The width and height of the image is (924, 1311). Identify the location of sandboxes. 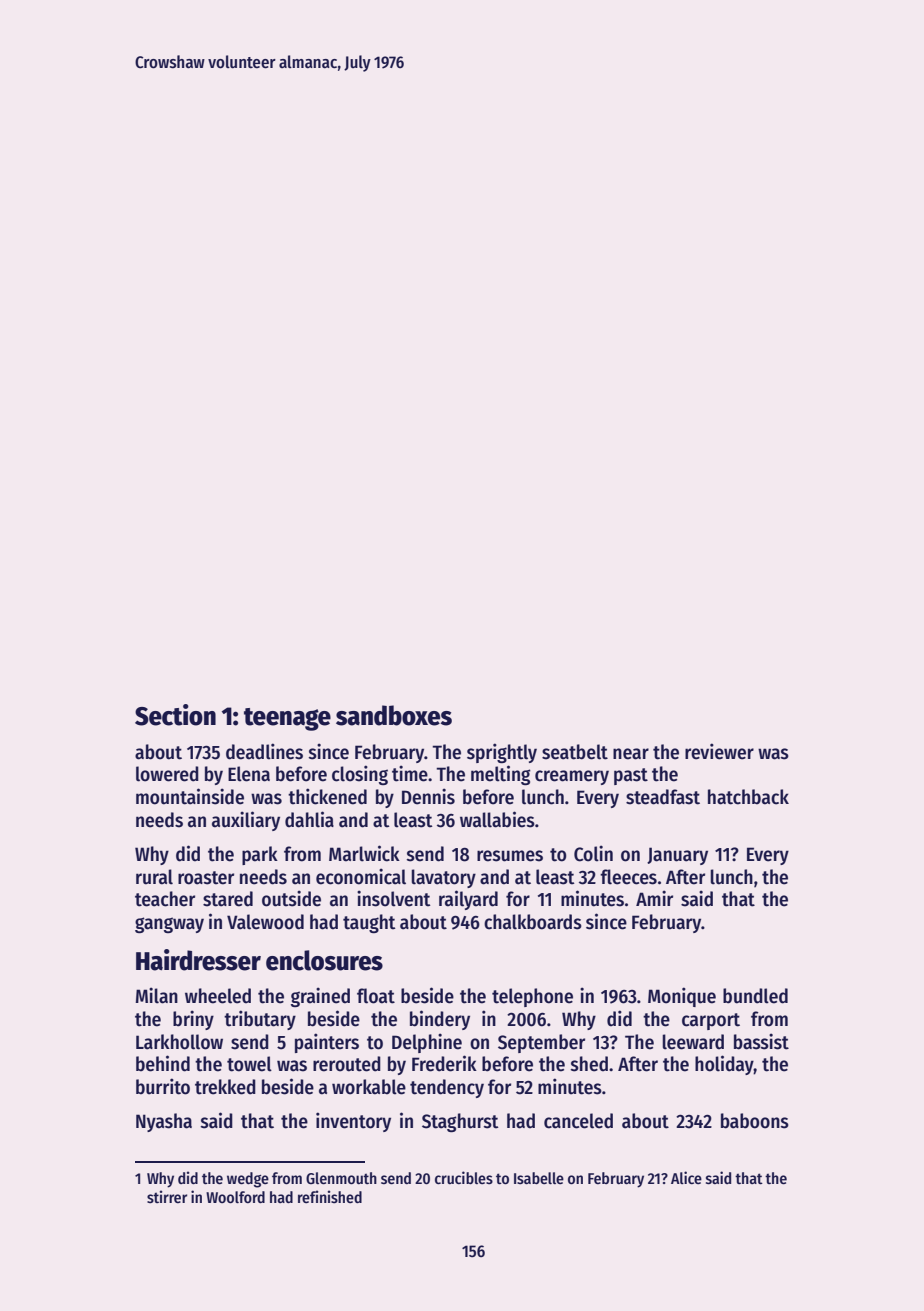
(394, 715).
